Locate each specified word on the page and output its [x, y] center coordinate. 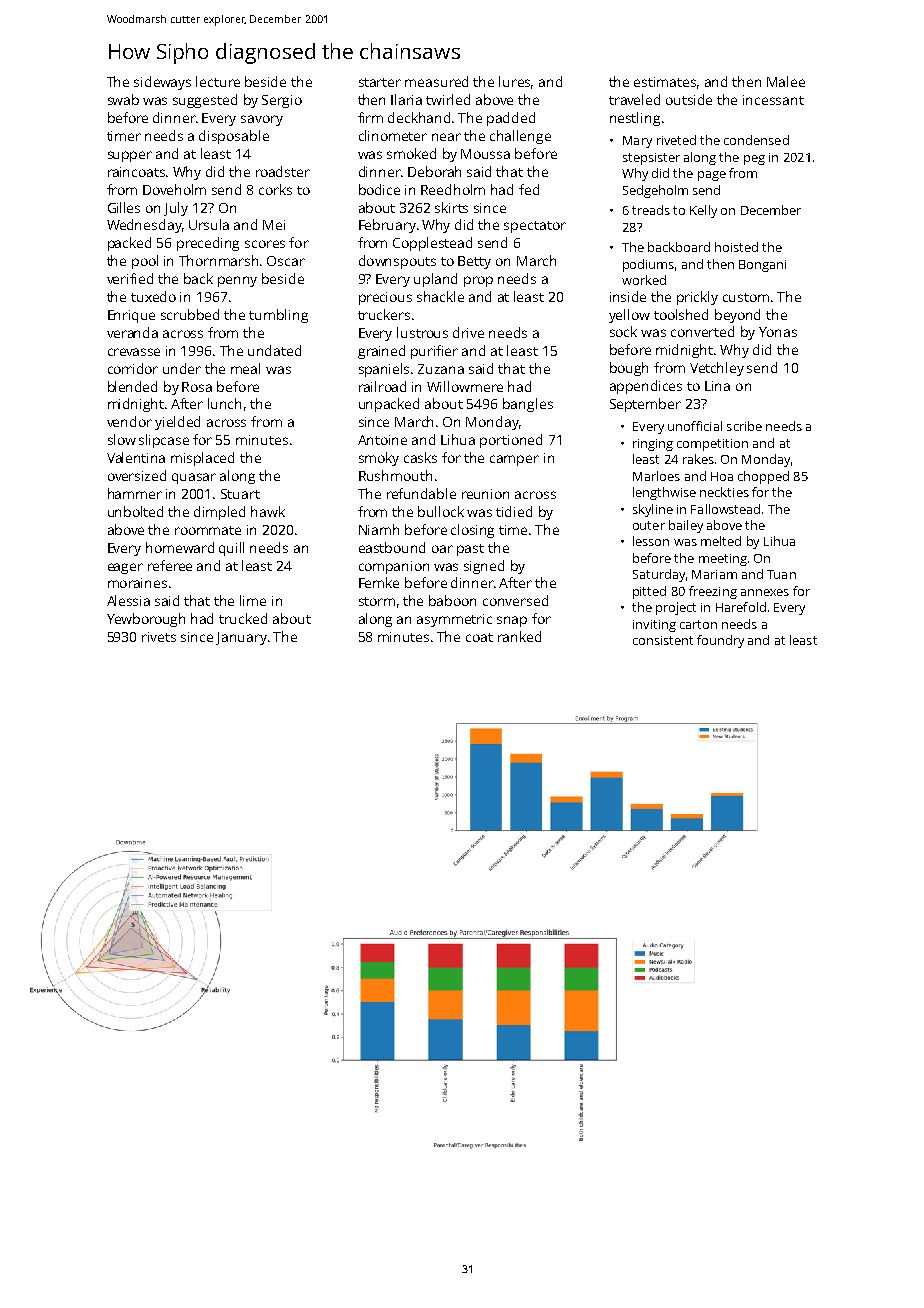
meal [245, 368]
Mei [274, 225]
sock [623, 331]
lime [253, 600]
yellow [629, 316]
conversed [515, 600]
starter [380, 82]
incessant [773, 100]
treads [651, 210]
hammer [135, 493]
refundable [421, 493]
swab [123, 99]
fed [529, 189]
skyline [653, 510]
